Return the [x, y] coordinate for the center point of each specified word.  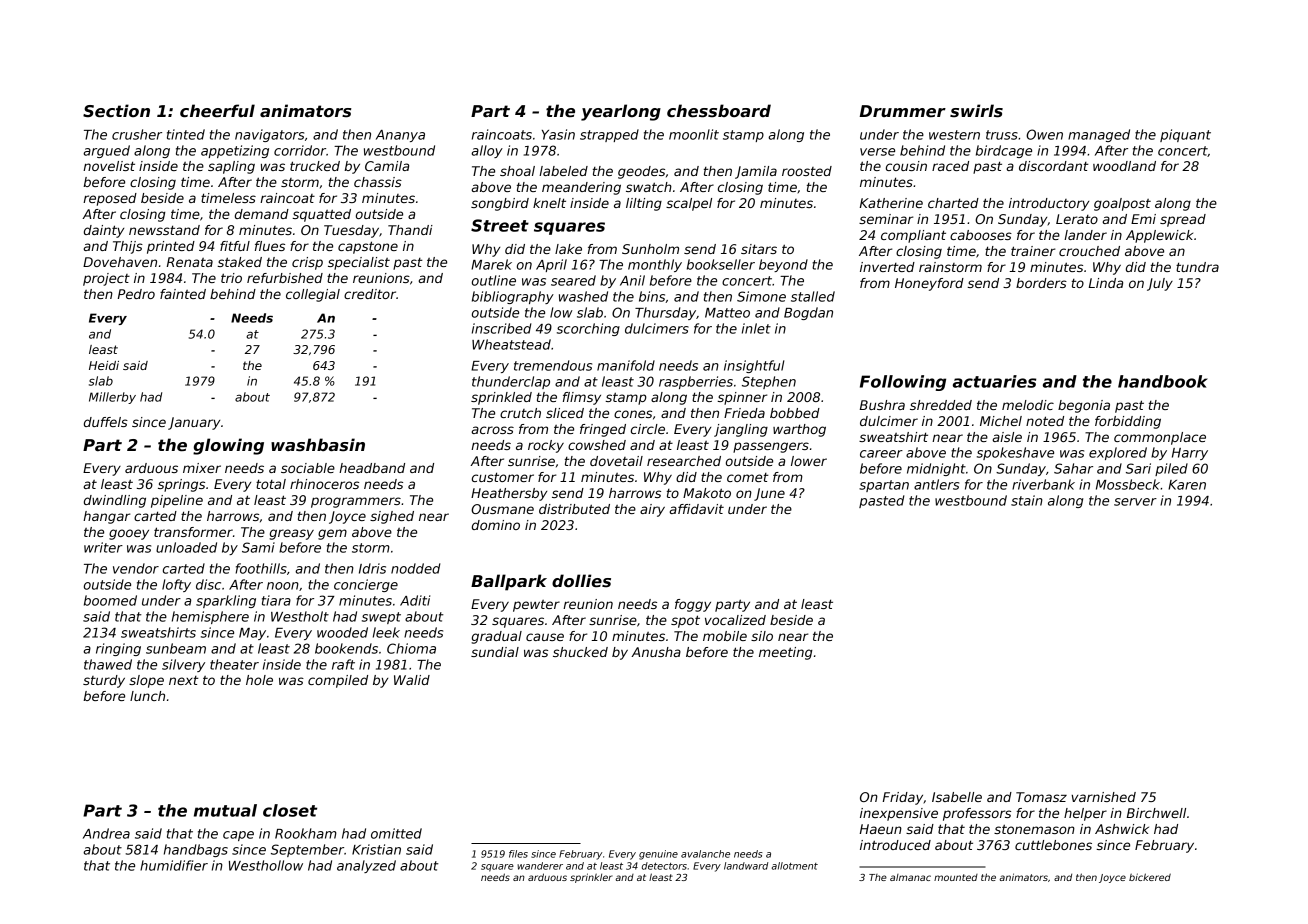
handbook [1163, 381]
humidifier [174, 865]
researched [684, 461]
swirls [976, 111]
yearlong [621, 112]
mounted [956, 877]
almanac [910, 877]
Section [116, 111]
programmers [356, 502]
